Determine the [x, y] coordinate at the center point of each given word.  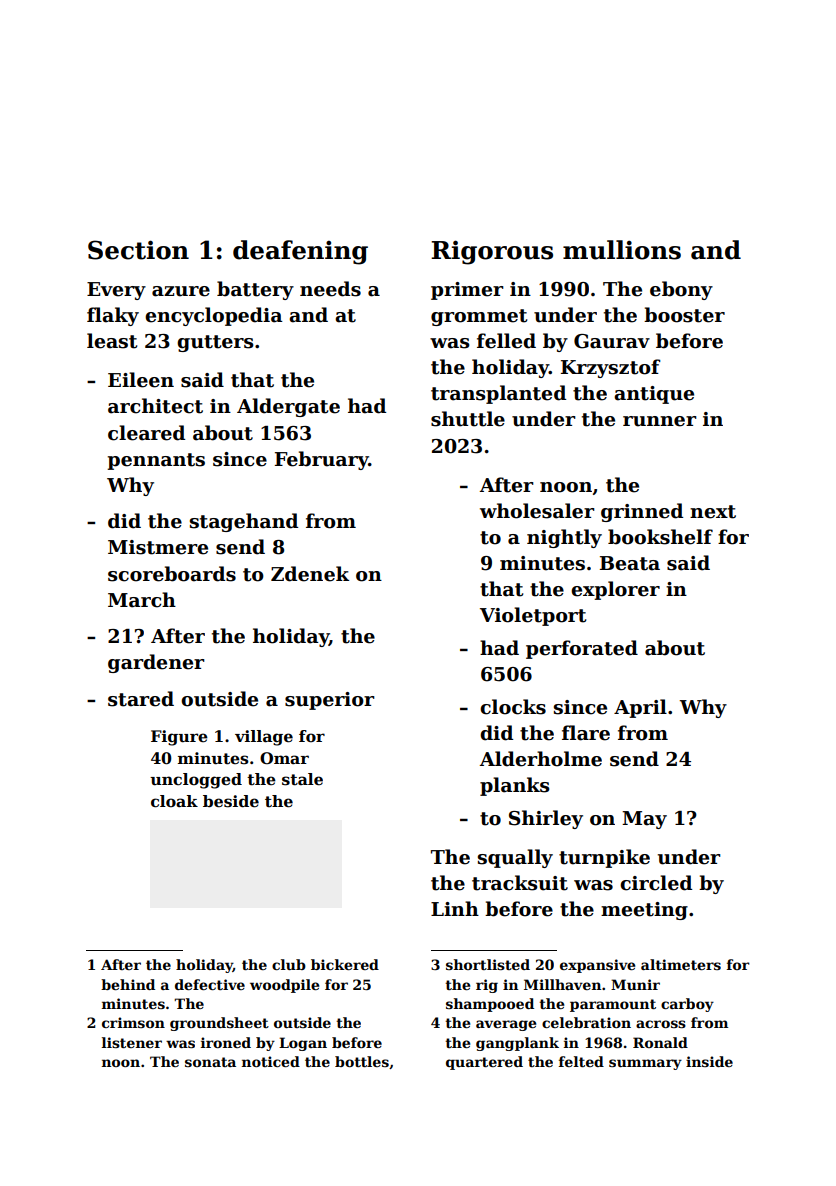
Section [138, 250]
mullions [622, 250]
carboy [687, 1005]
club [289, 964]
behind [128, 984]
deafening [300, 252]
